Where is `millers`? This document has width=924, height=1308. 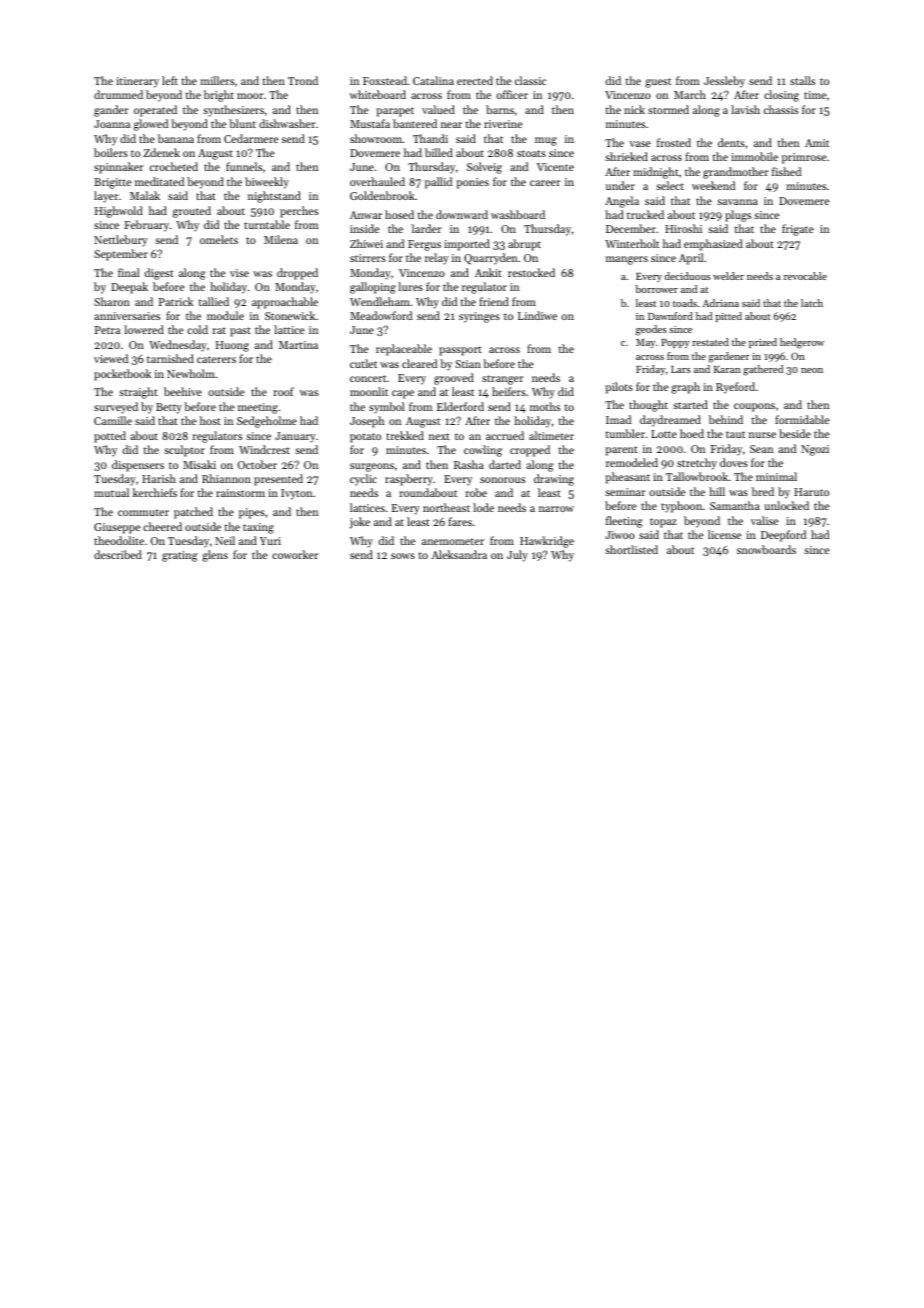 millers is located at coordinates (217, 80).
